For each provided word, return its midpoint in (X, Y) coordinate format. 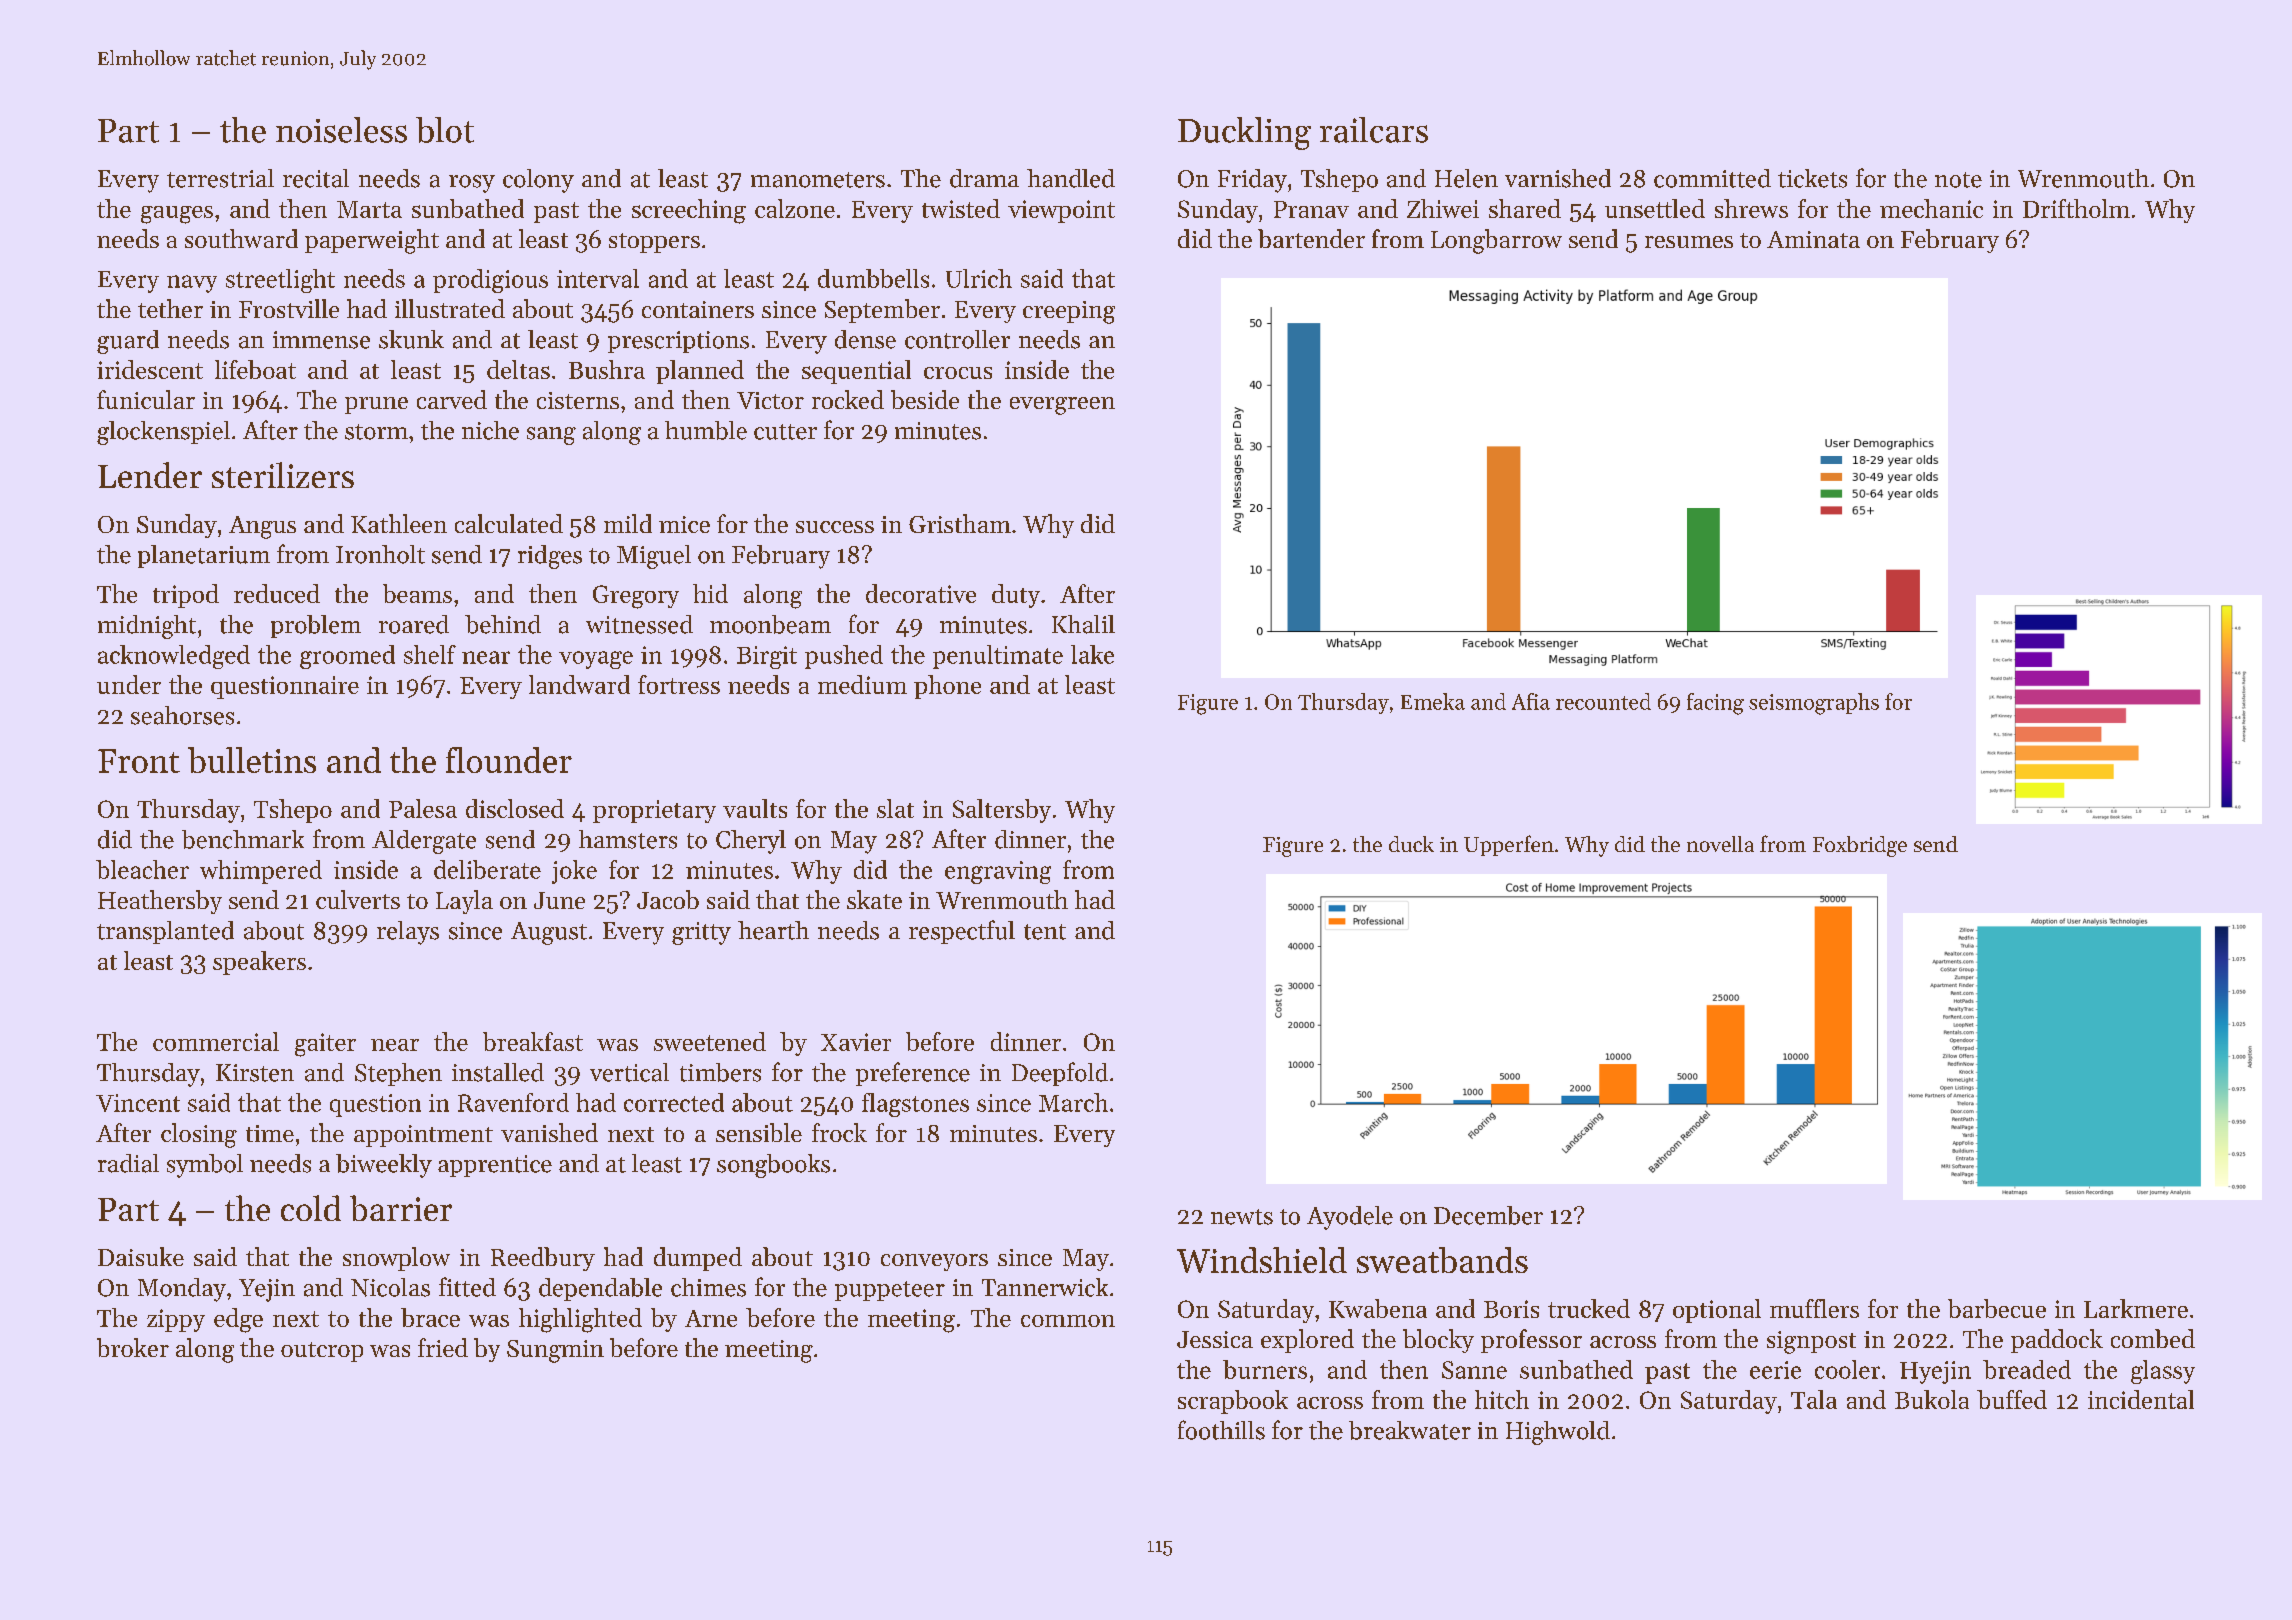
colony (538, 181)
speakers (259, 963)
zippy (176, 1320)
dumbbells (873, 278)
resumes (1689, 242)
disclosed (515, 808)
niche (490, 430)
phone (947, 687)
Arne (711, 1318)
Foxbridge (1860, 846)
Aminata (1813, 239)
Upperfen (1509, 845)
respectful (962, 932)
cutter (785, 432)
